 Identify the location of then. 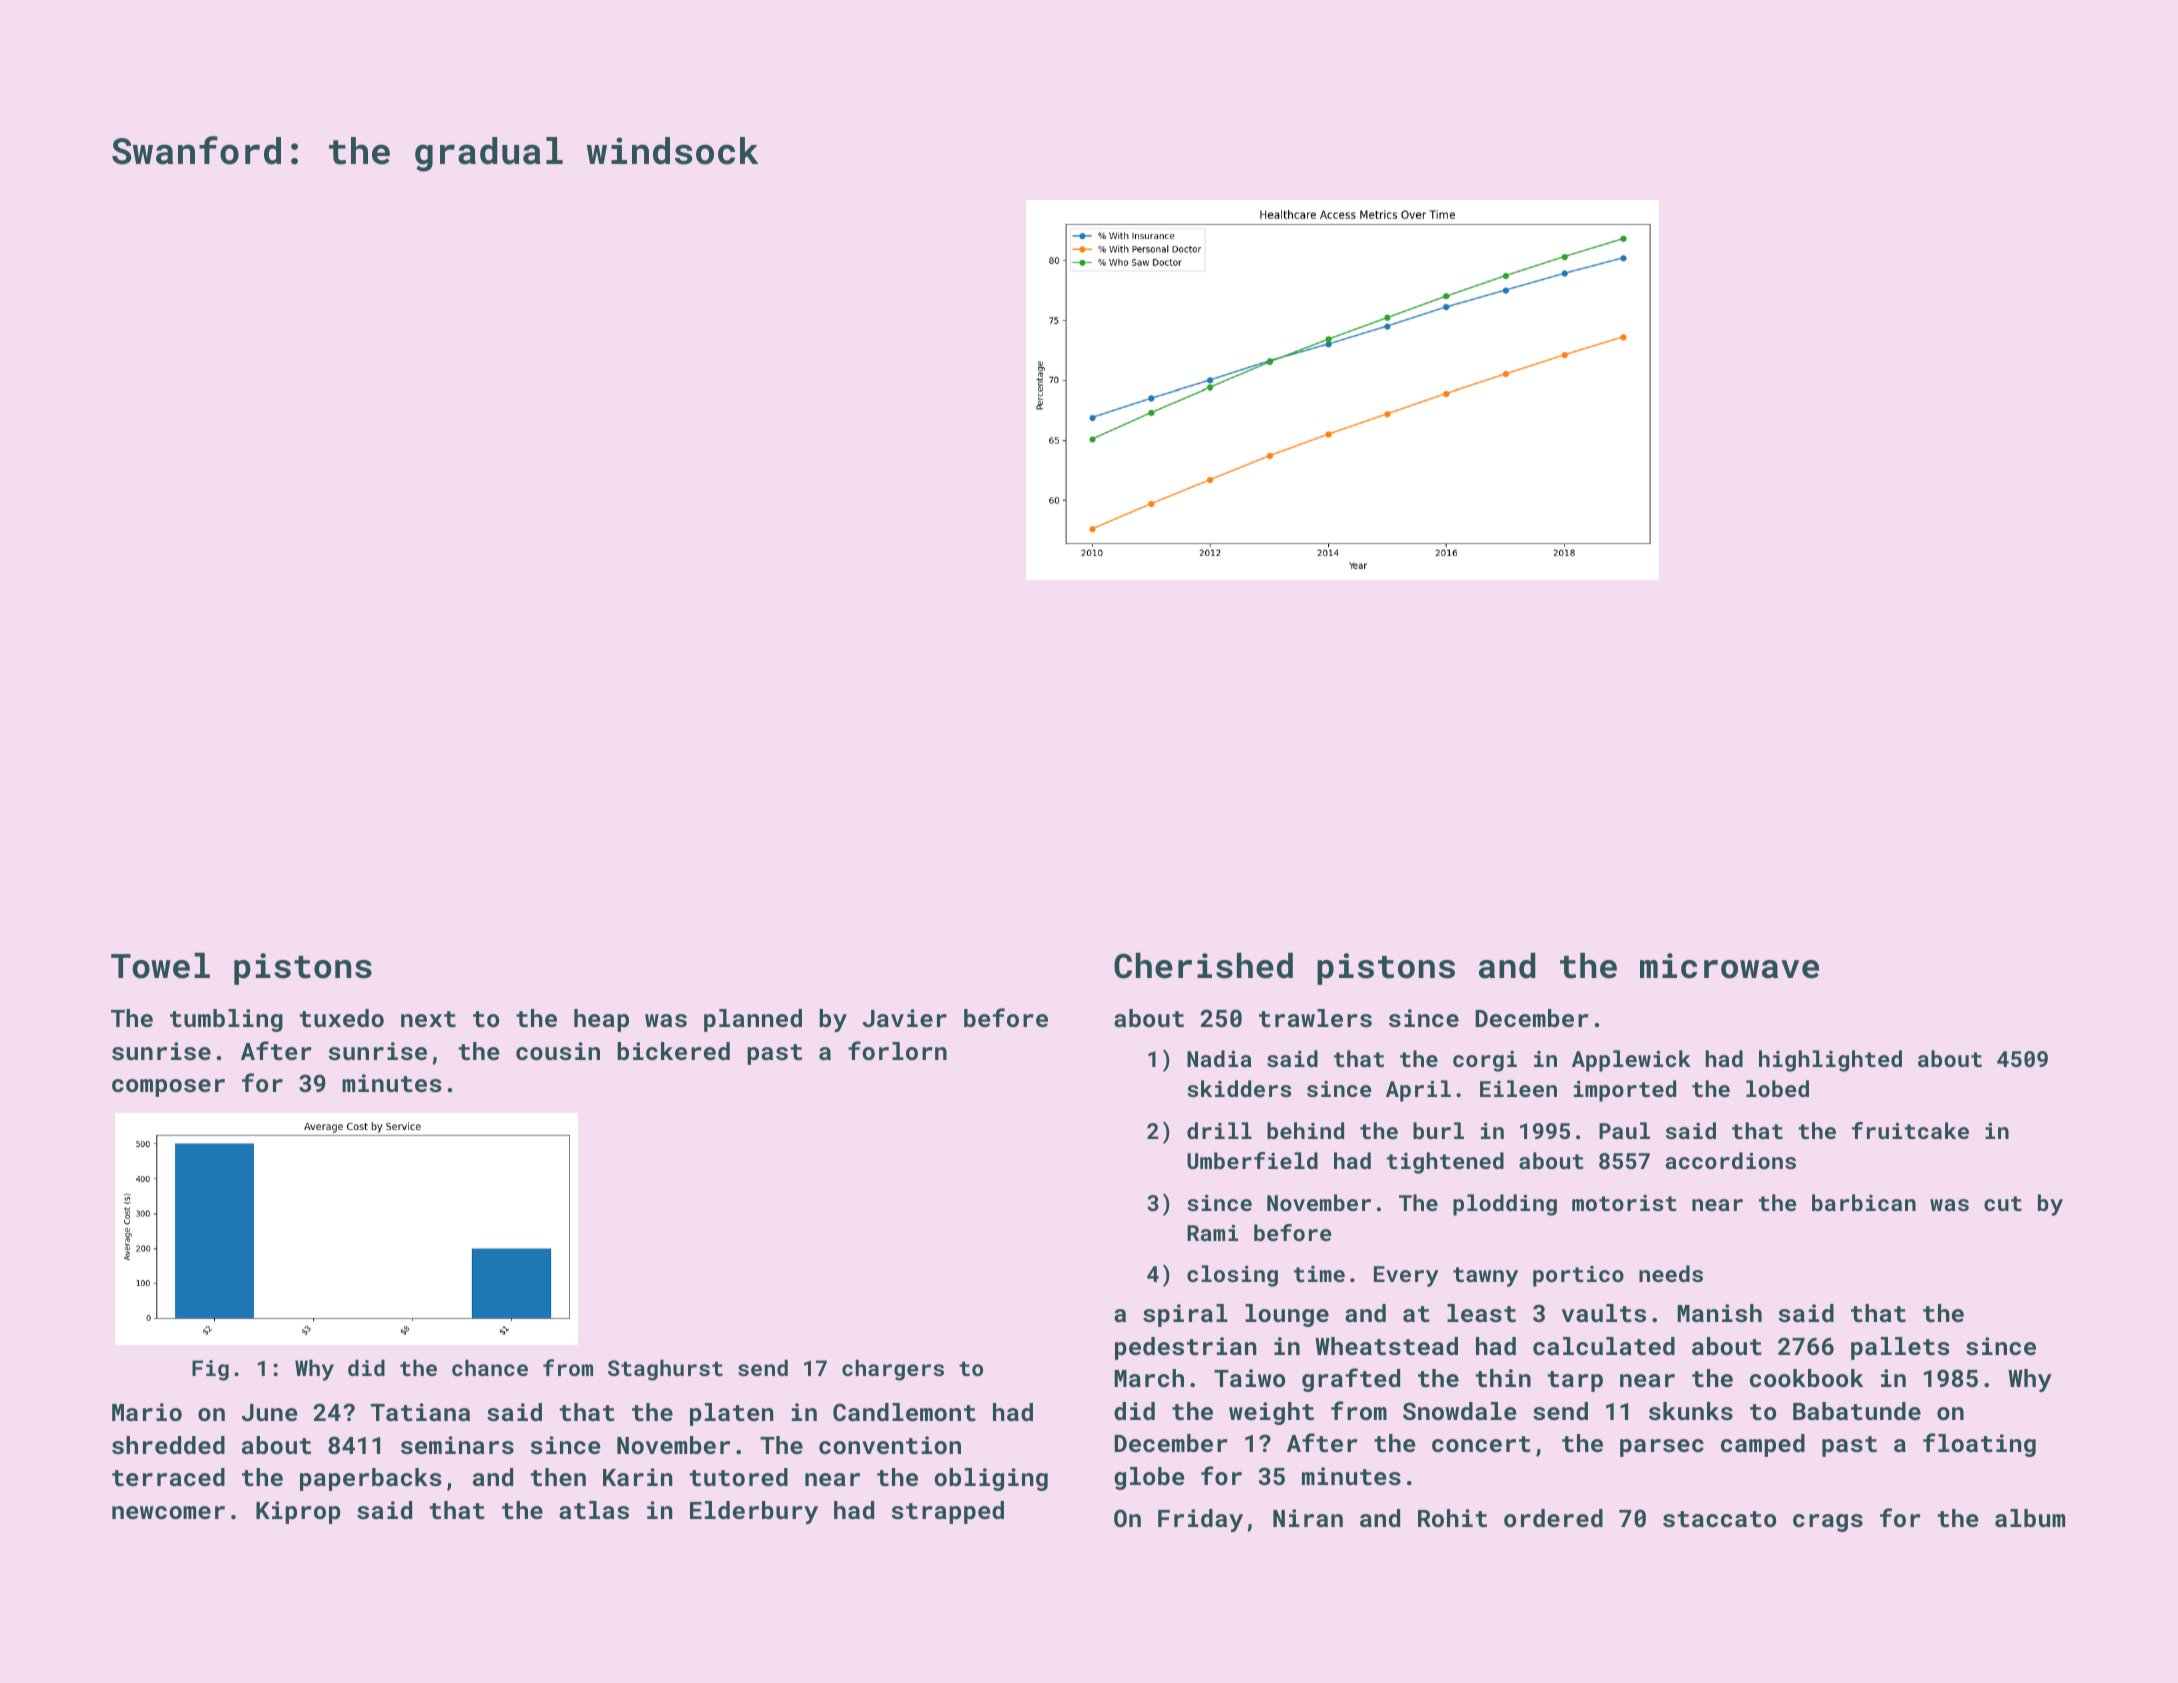
(558, 1477).
